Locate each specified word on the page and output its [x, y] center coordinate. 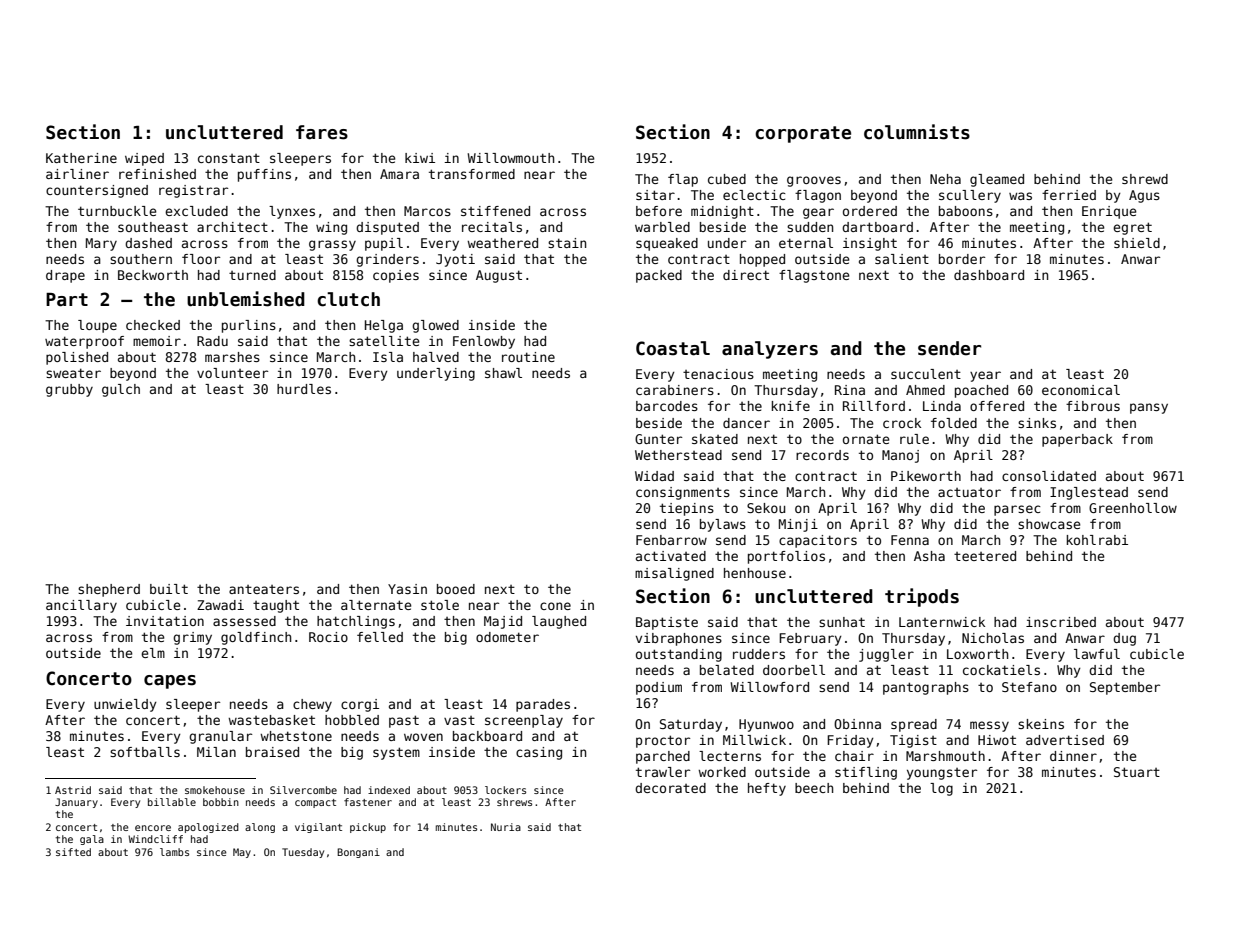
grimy [192, 638]
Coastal [673, 348]
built [169, 589]
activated [671, 556]
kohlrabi [1097, 540]
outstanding [679, 655]
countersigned [97, 191]
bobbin [221, 802]
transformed [472, 174]
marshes [232, 357]
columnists [917, 132]
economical [1081, 390]
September [1125, 688]
